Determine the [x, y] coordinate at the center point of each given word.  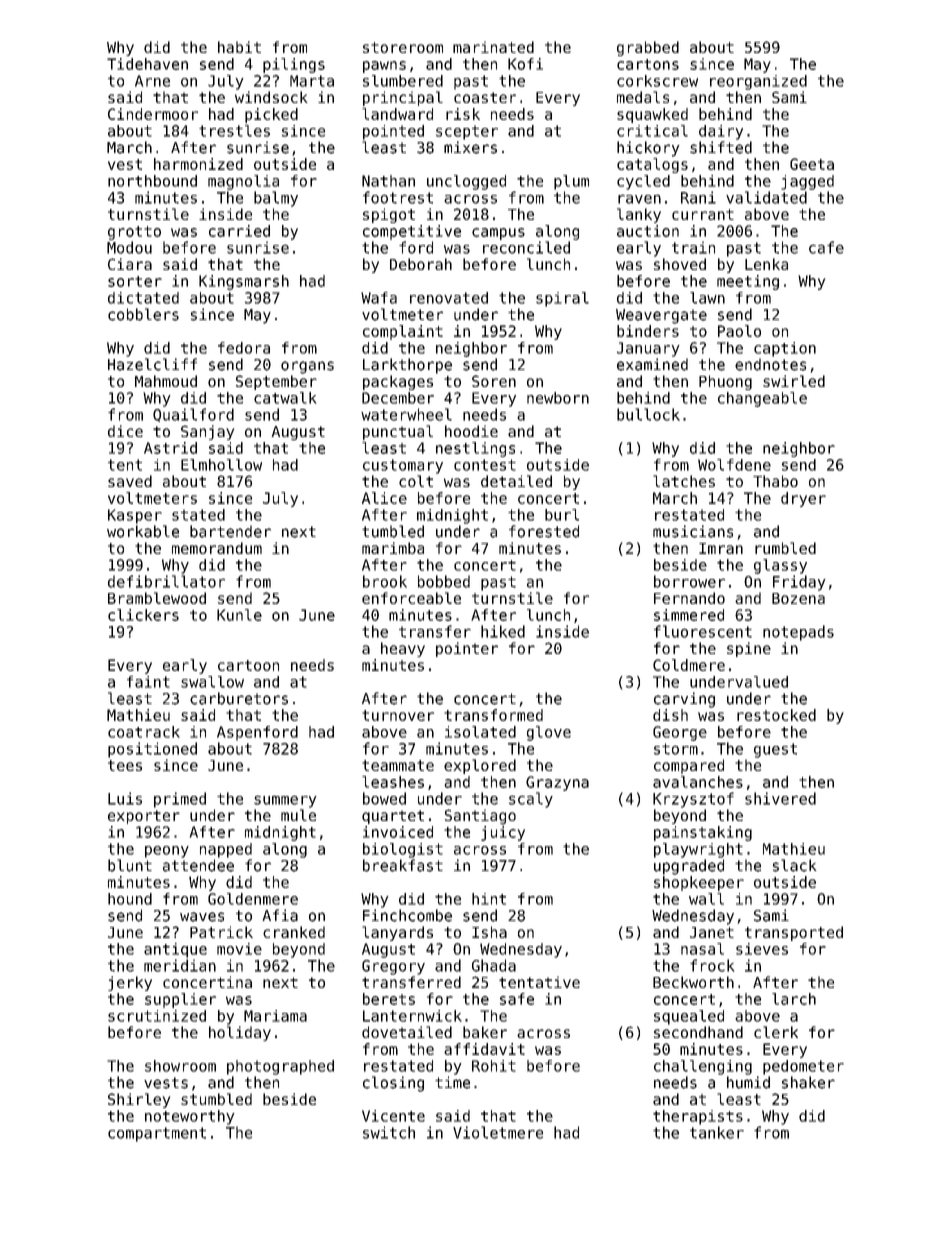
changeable [762, 399]
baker [485, 1032]
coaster [485, 97]
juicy [503, 833]
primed [180, 800]
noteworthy [190, 1117]
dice [125, 431]
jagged [807, 182]
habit [239, 47]
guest [775, 750]
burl [562, 515]
